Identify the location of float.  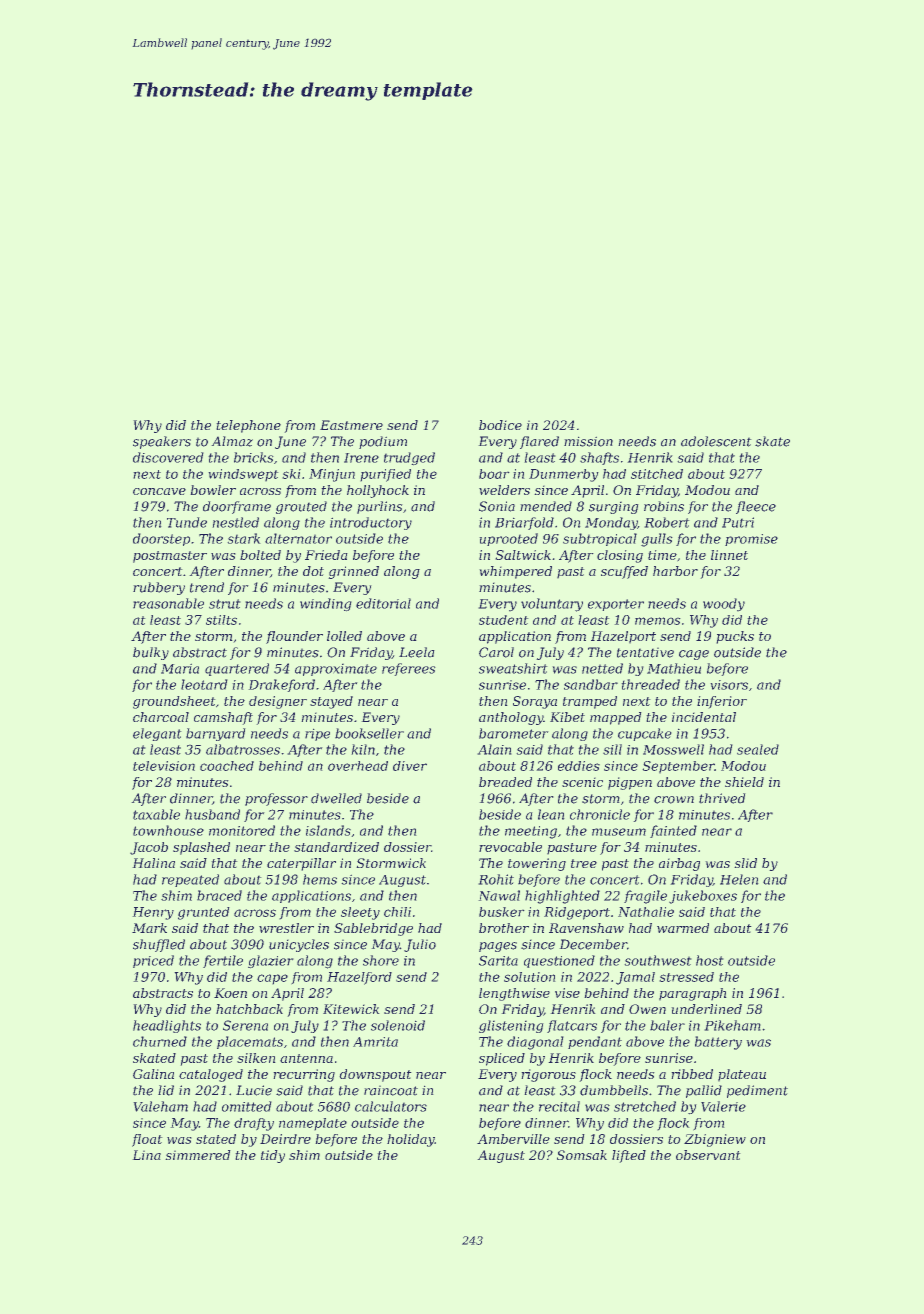
(147, 1140).
